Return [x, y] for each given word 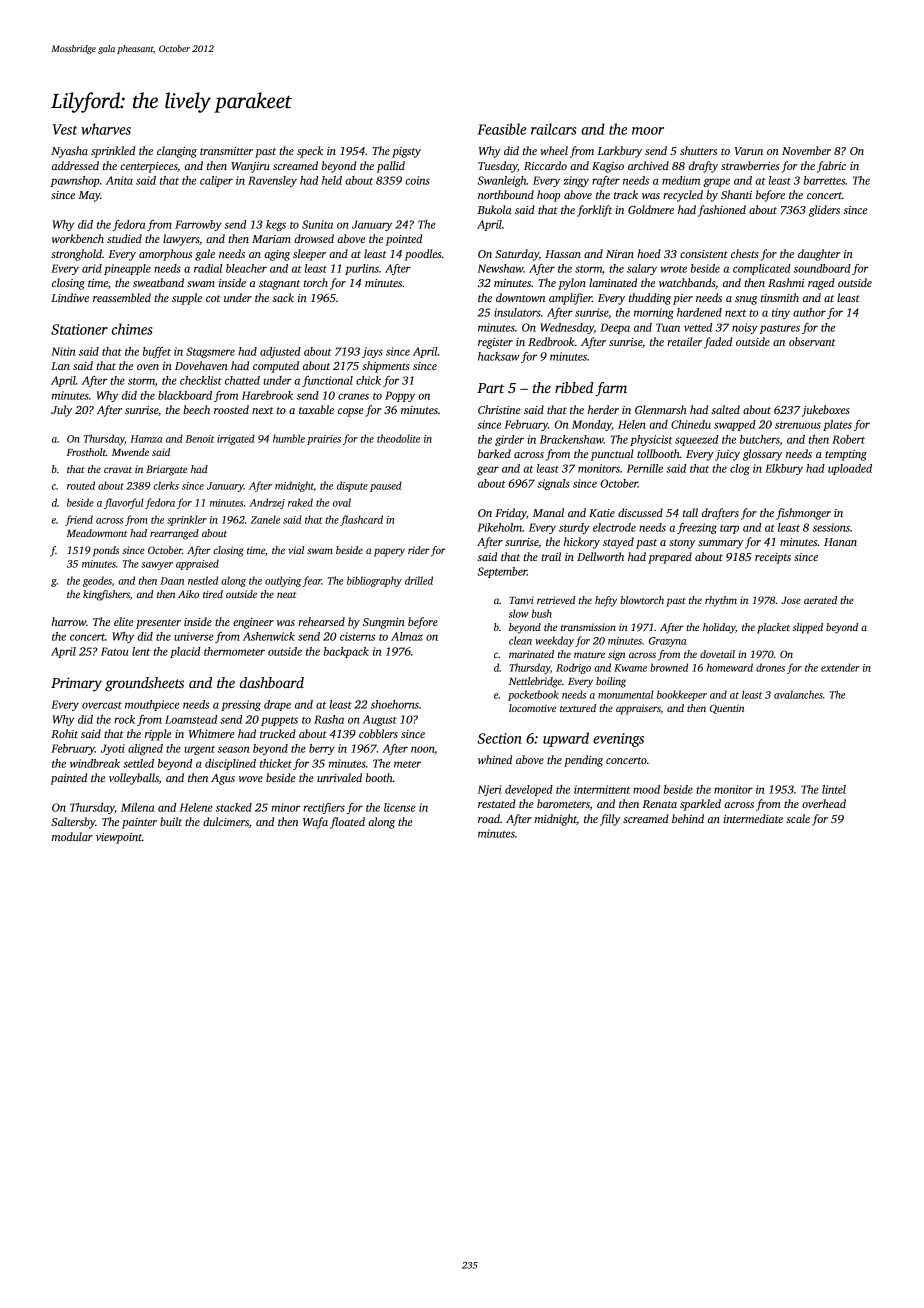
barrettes [824, 180]
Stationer [79, 329]
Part [490, 388]
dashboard [272, 682]
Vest [65, 129]
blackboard [185, 395]
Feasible [501, 129]
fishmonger [803, 514]
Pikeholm [499, 527]
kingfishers [106, 595]
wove [251, 779]
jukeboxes [826, 411]
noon [423, 750]
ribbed [574, 387]
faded [718, 343]
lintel [834, 789]
